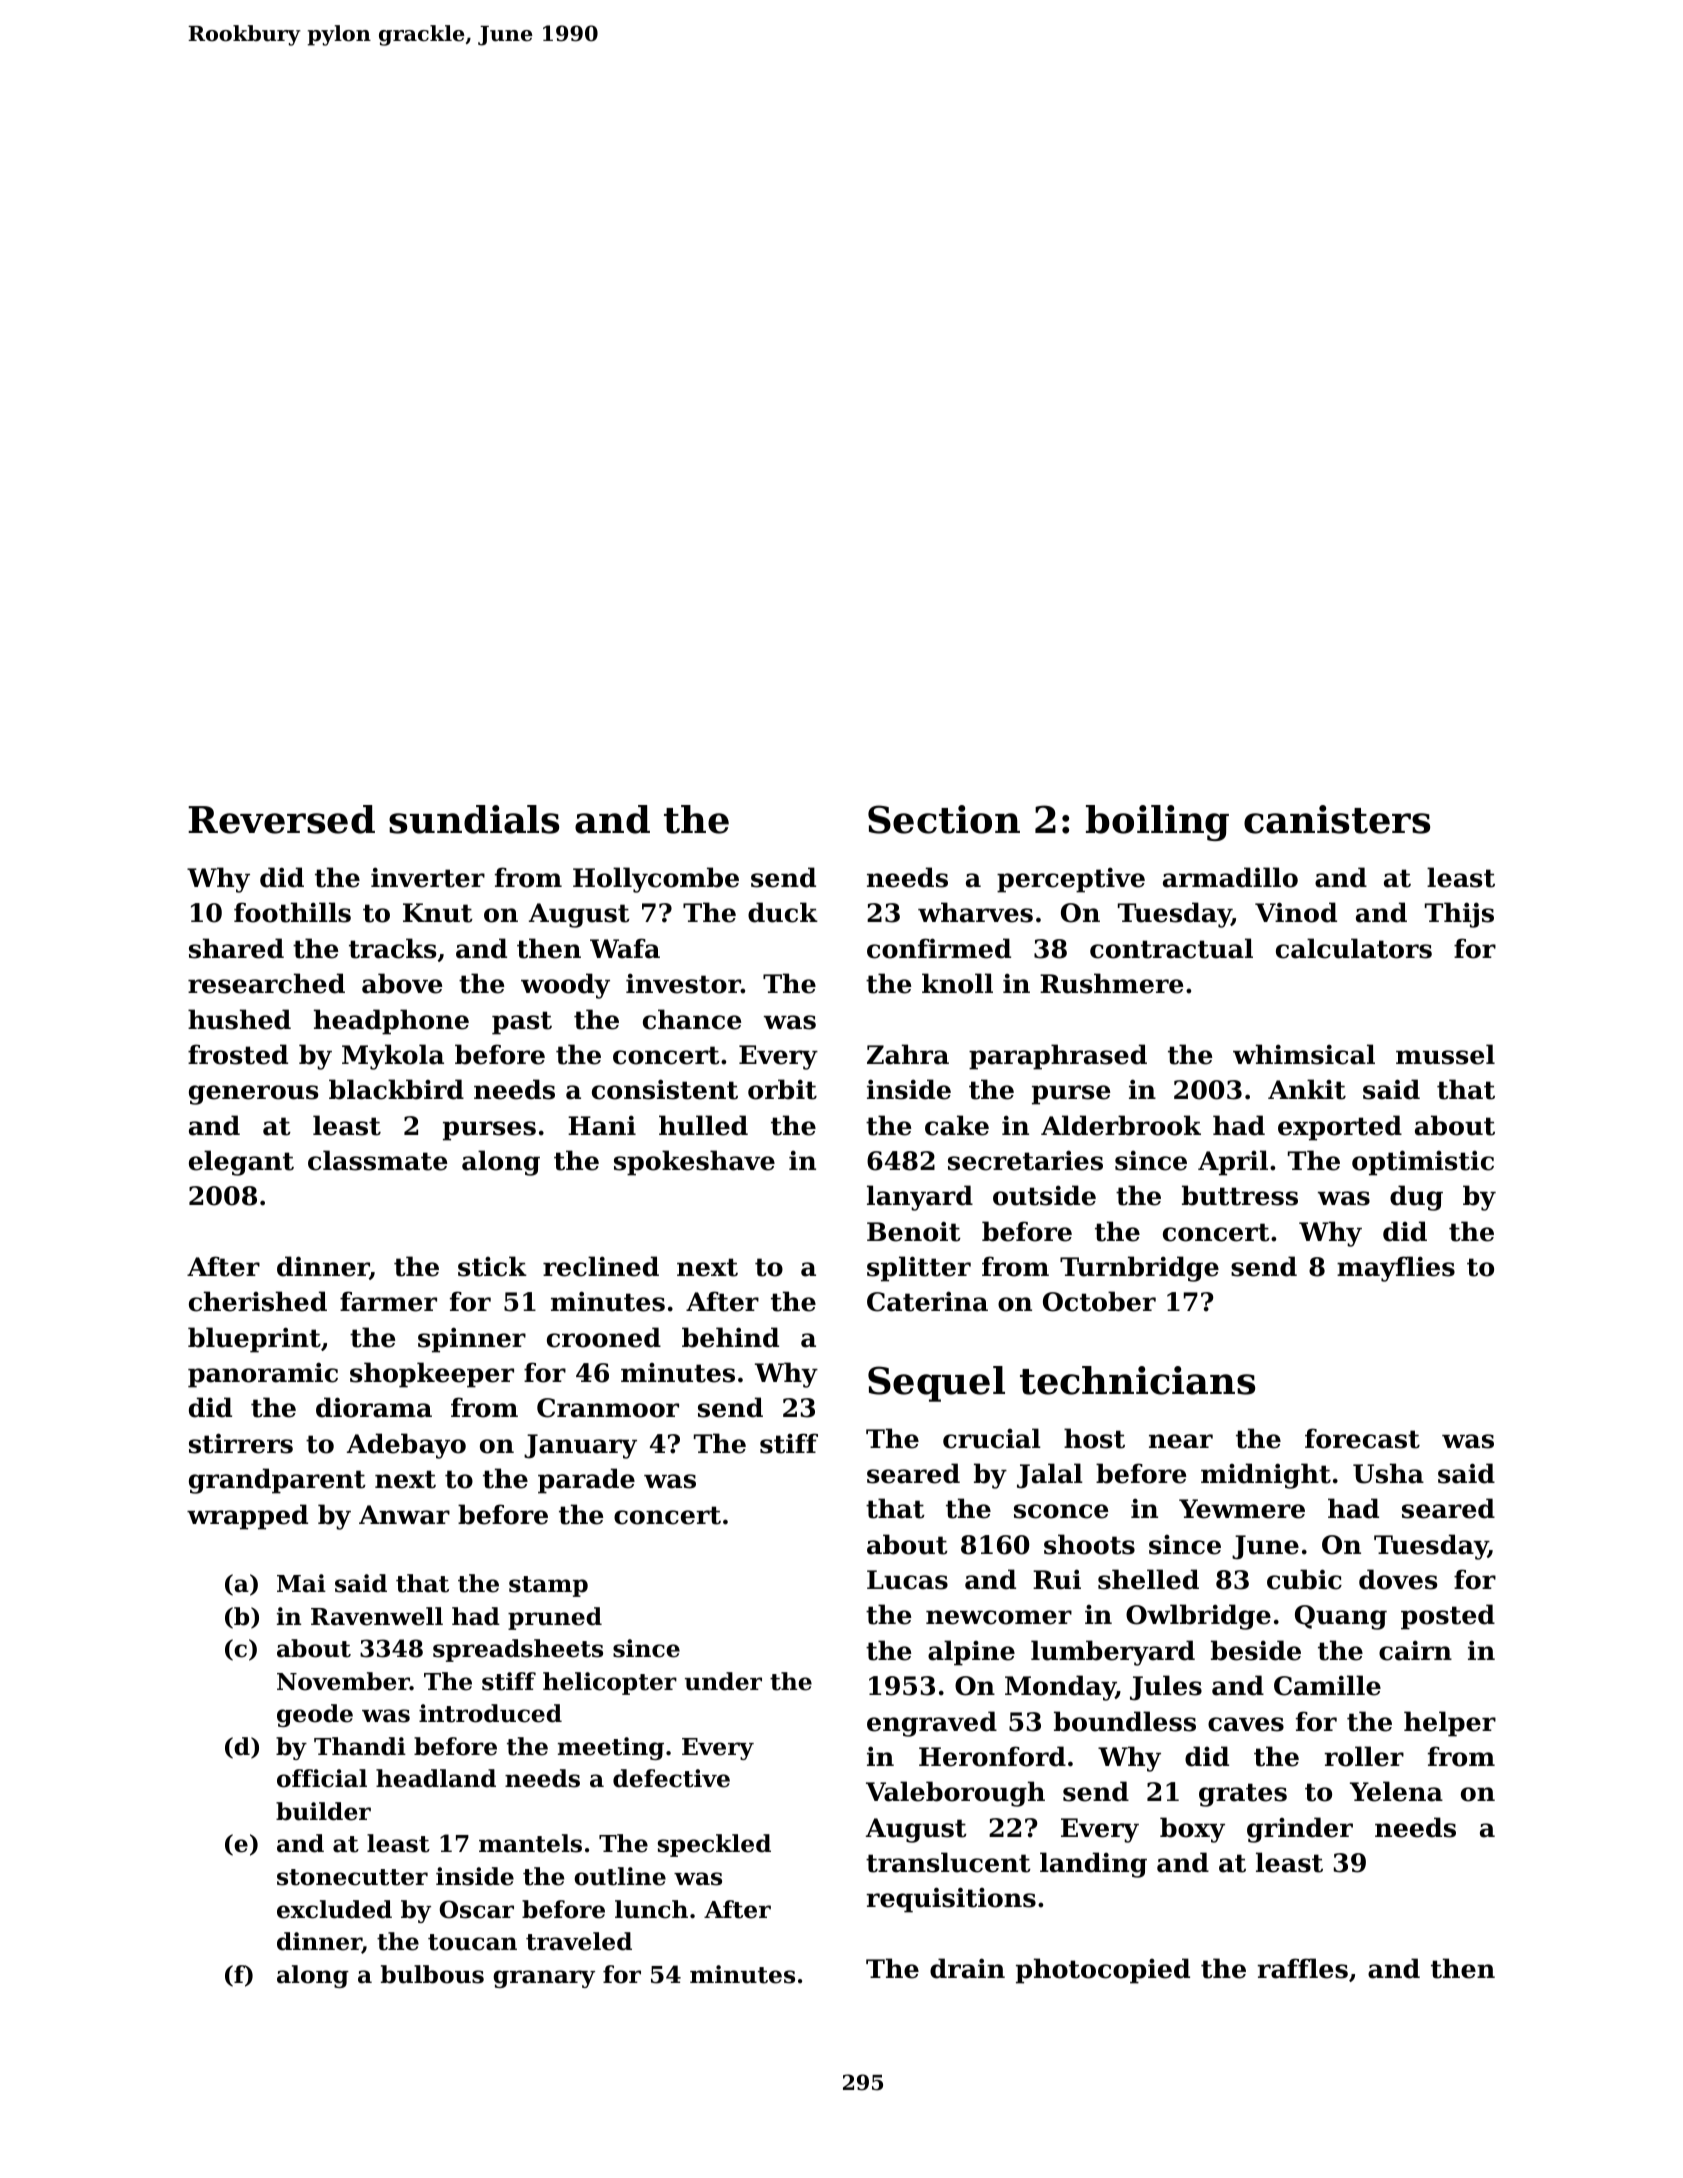 This screenshot has width=1683, height=2178. I want to click on Usha, so click(1388, 1473).
